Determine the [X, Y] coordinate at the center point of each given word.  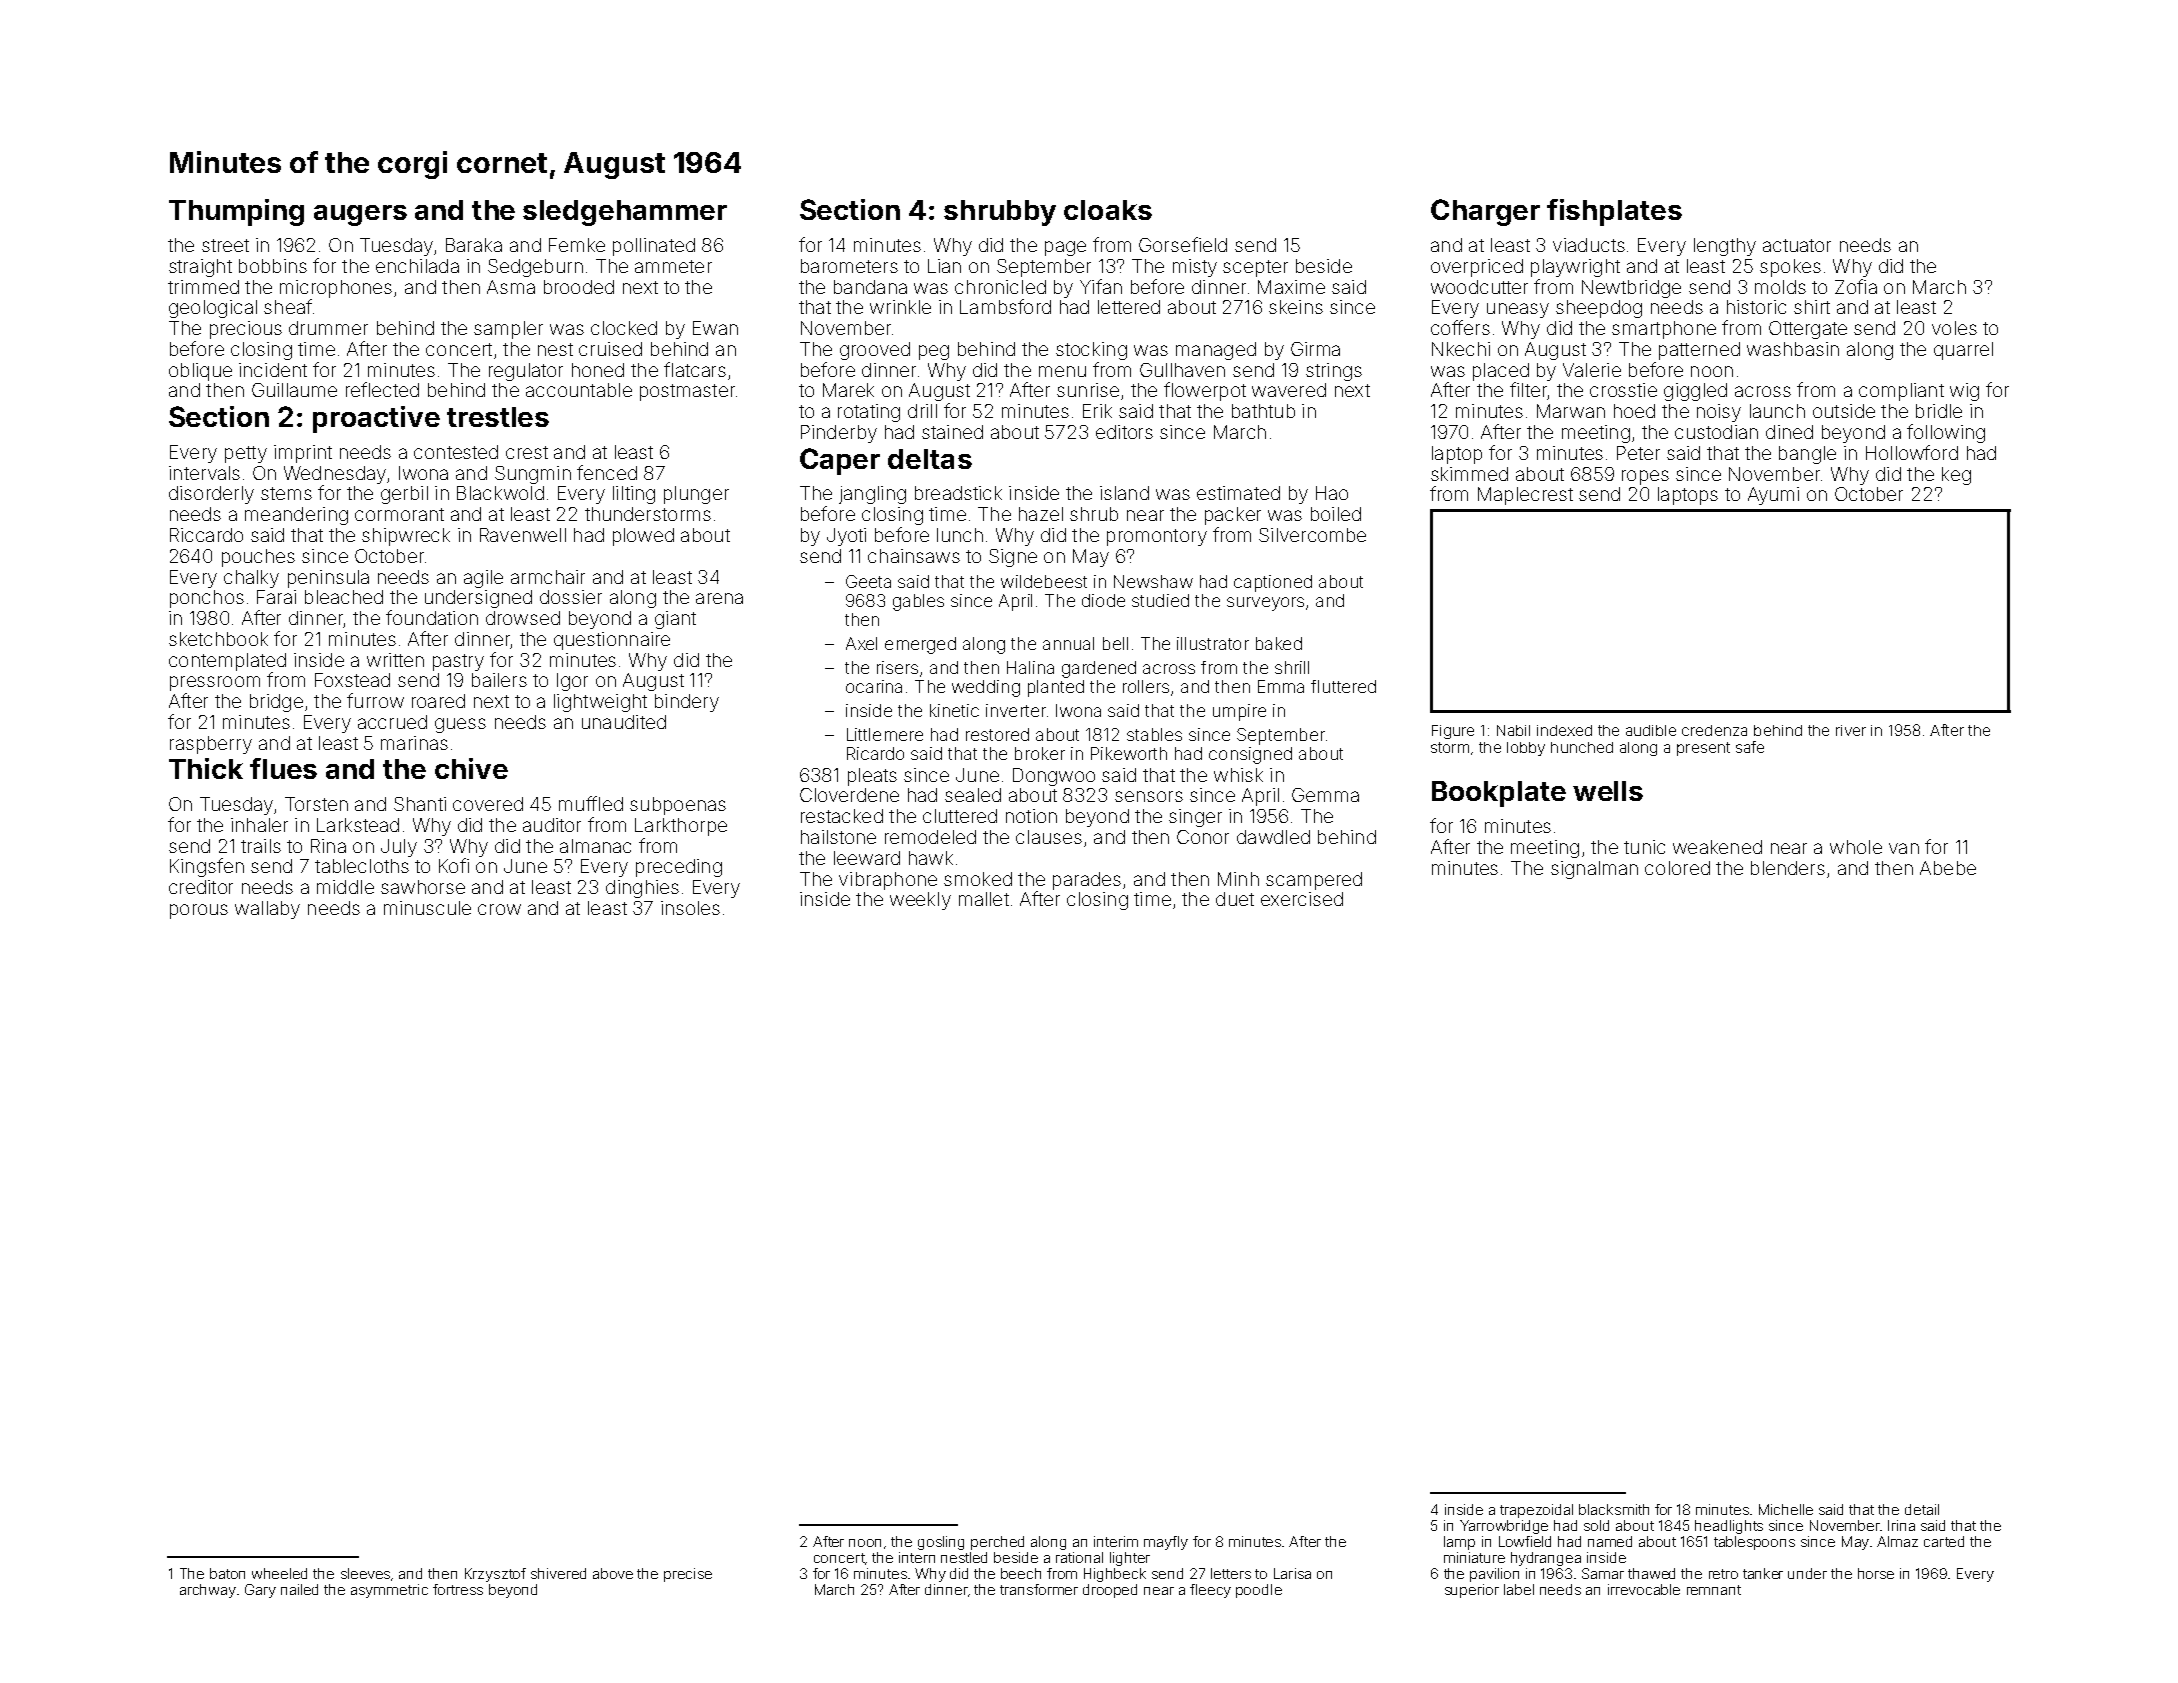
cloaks [1108, 210]
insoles [690, 908]
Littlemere [885, 734]
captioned [1273, 583]
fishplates [1614, 212]
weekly [920, 901]
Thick [206, 768]
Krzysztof [495, 1575]
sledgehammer [625, 213]
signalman [1594, 870]
